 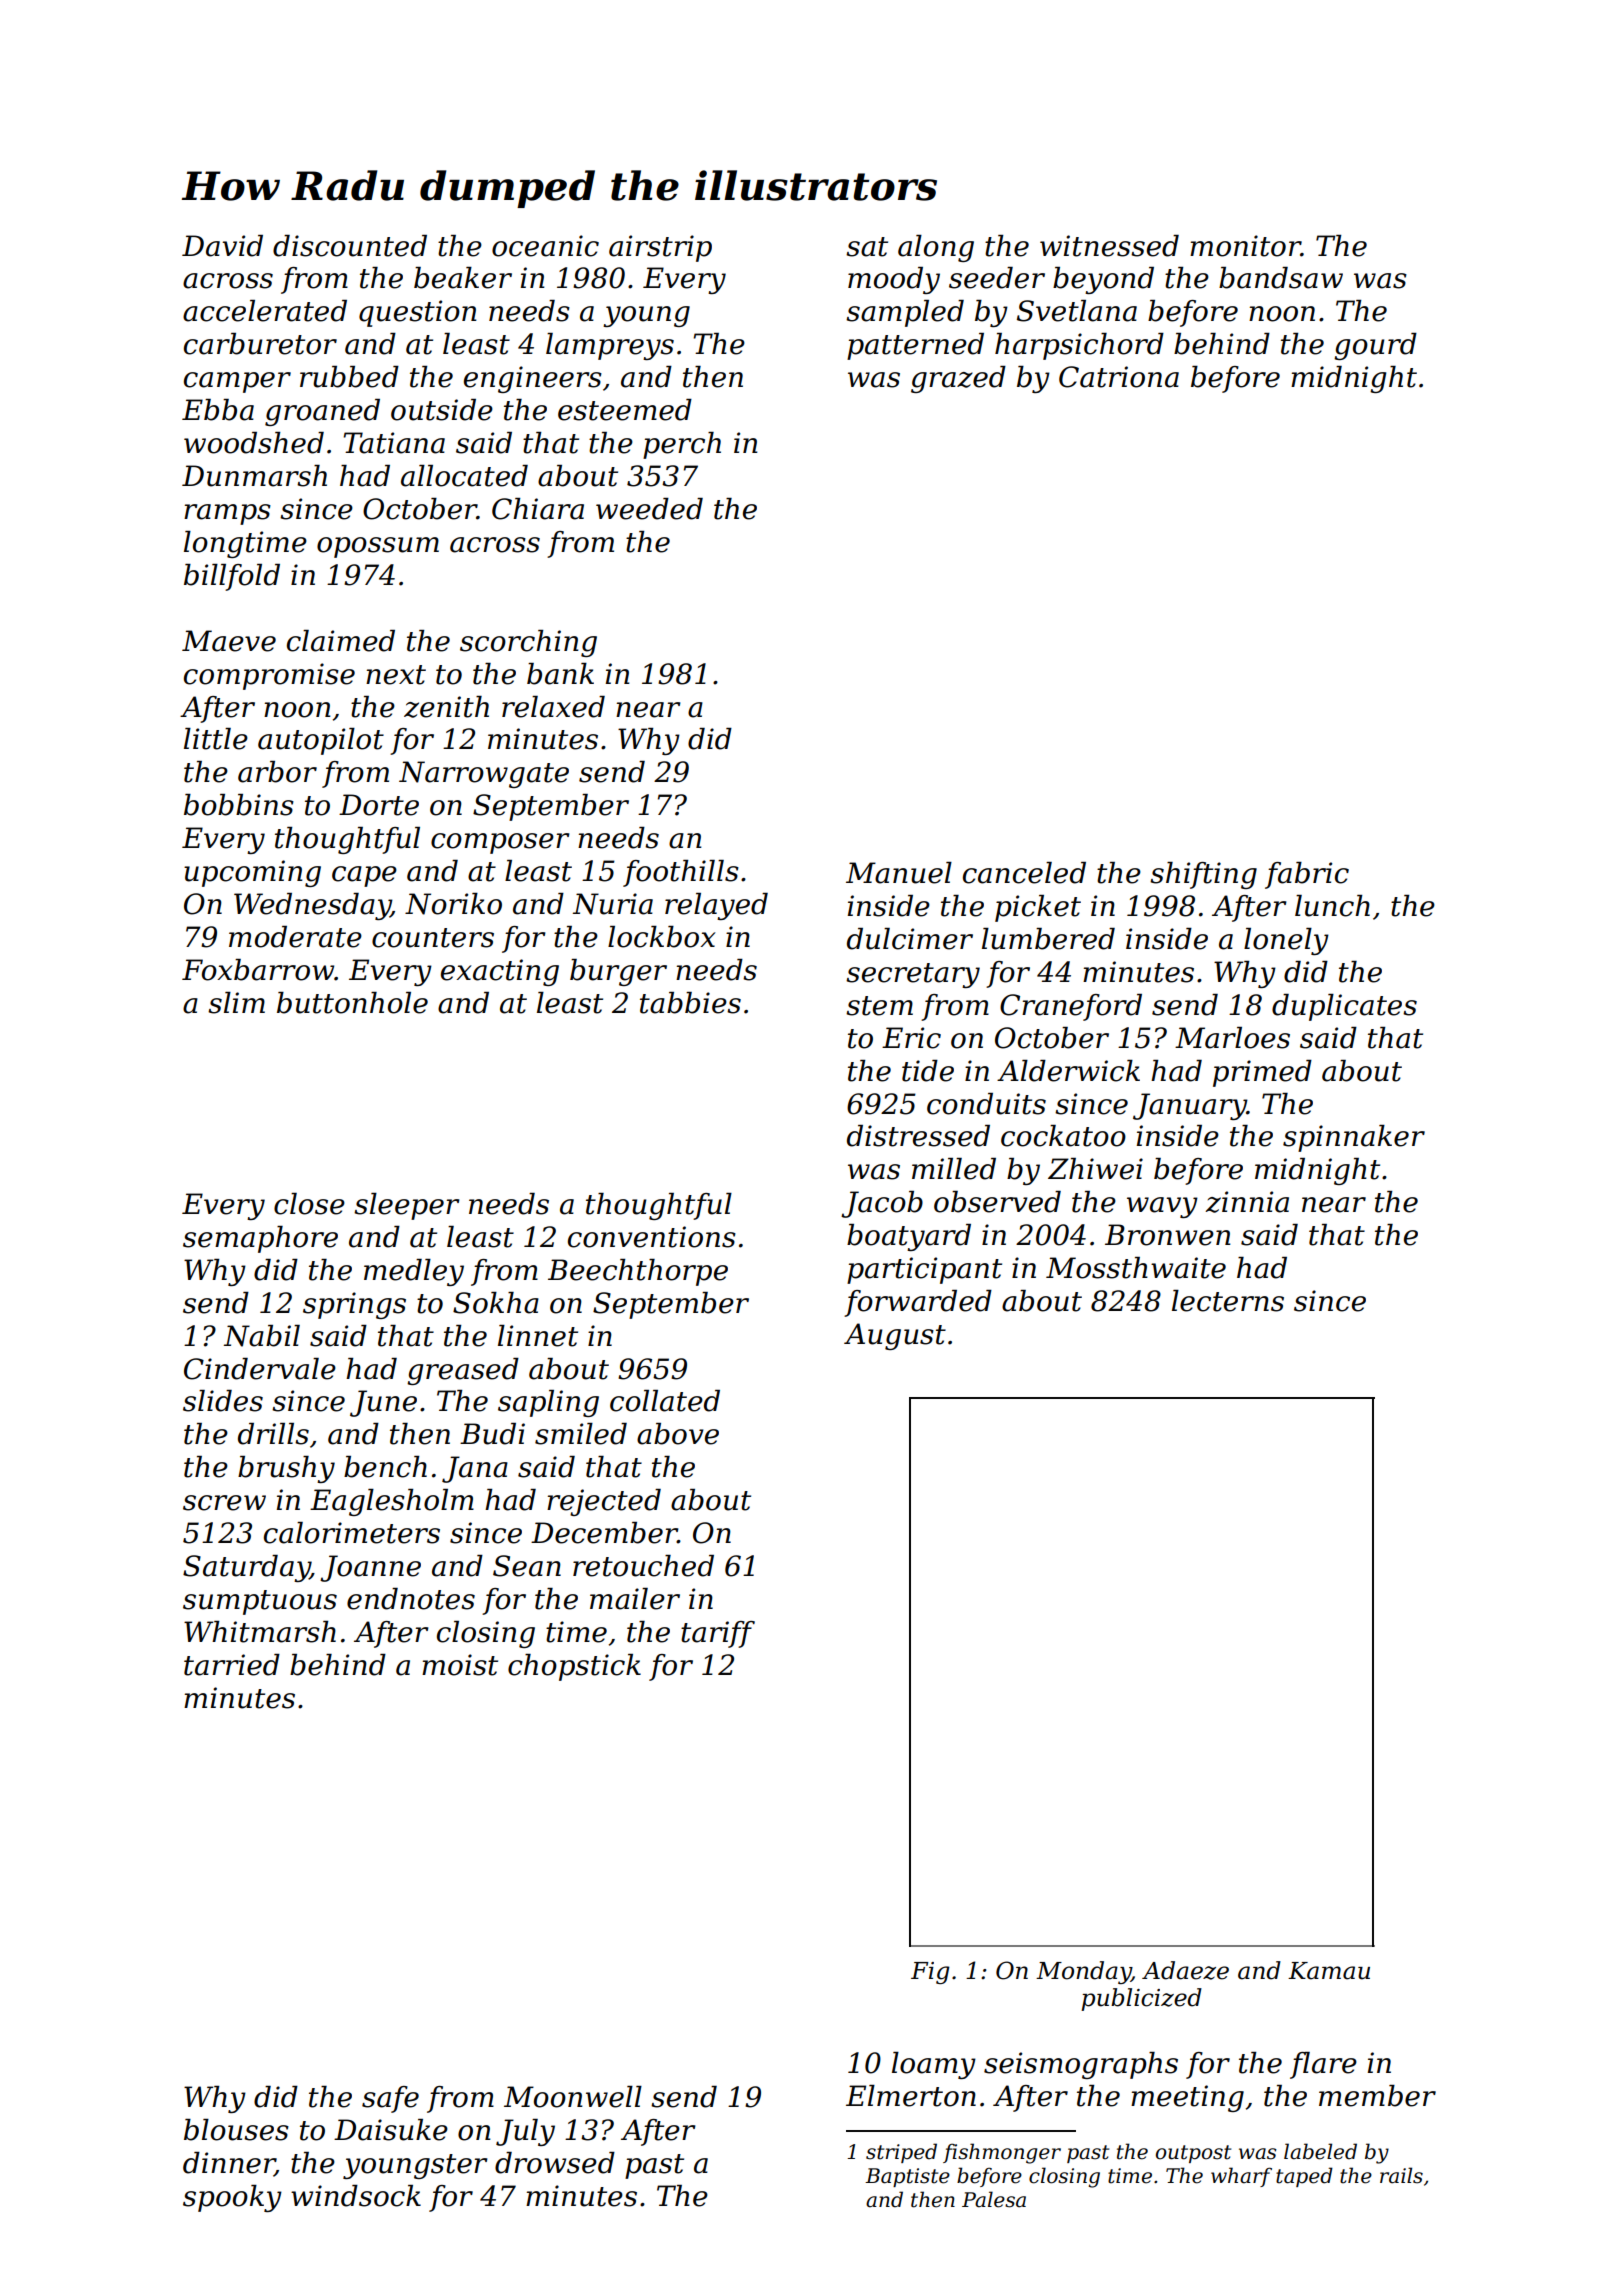 What do you see at coordinates (1329, 1971) in the page?
I see `Kamau` at bounding box center [1329, 1971].
